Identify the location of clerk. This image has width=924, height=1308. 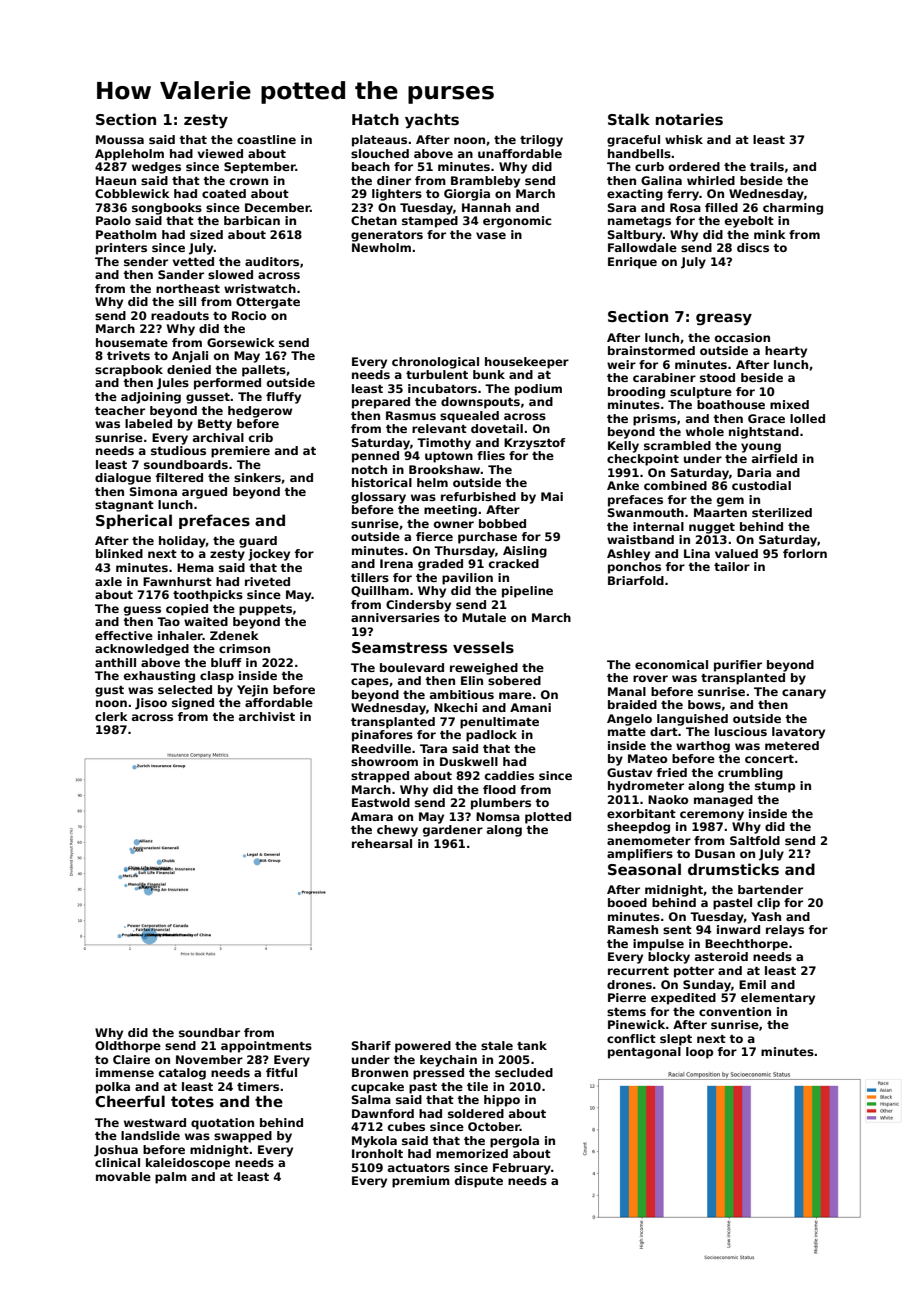
(111, 716).
